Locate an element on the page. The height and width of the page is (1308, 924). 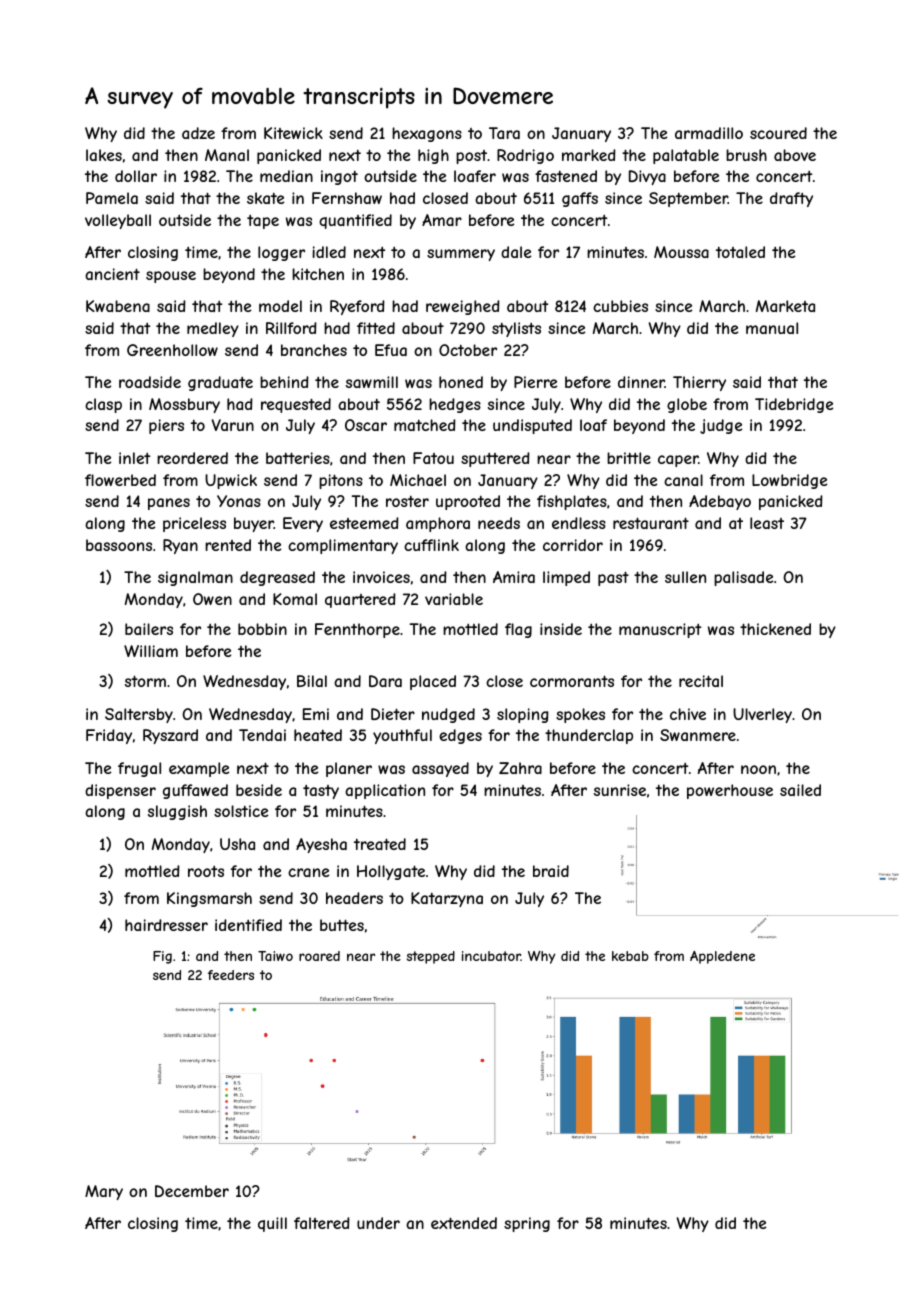
canal is located at coordinates (683, 480).
